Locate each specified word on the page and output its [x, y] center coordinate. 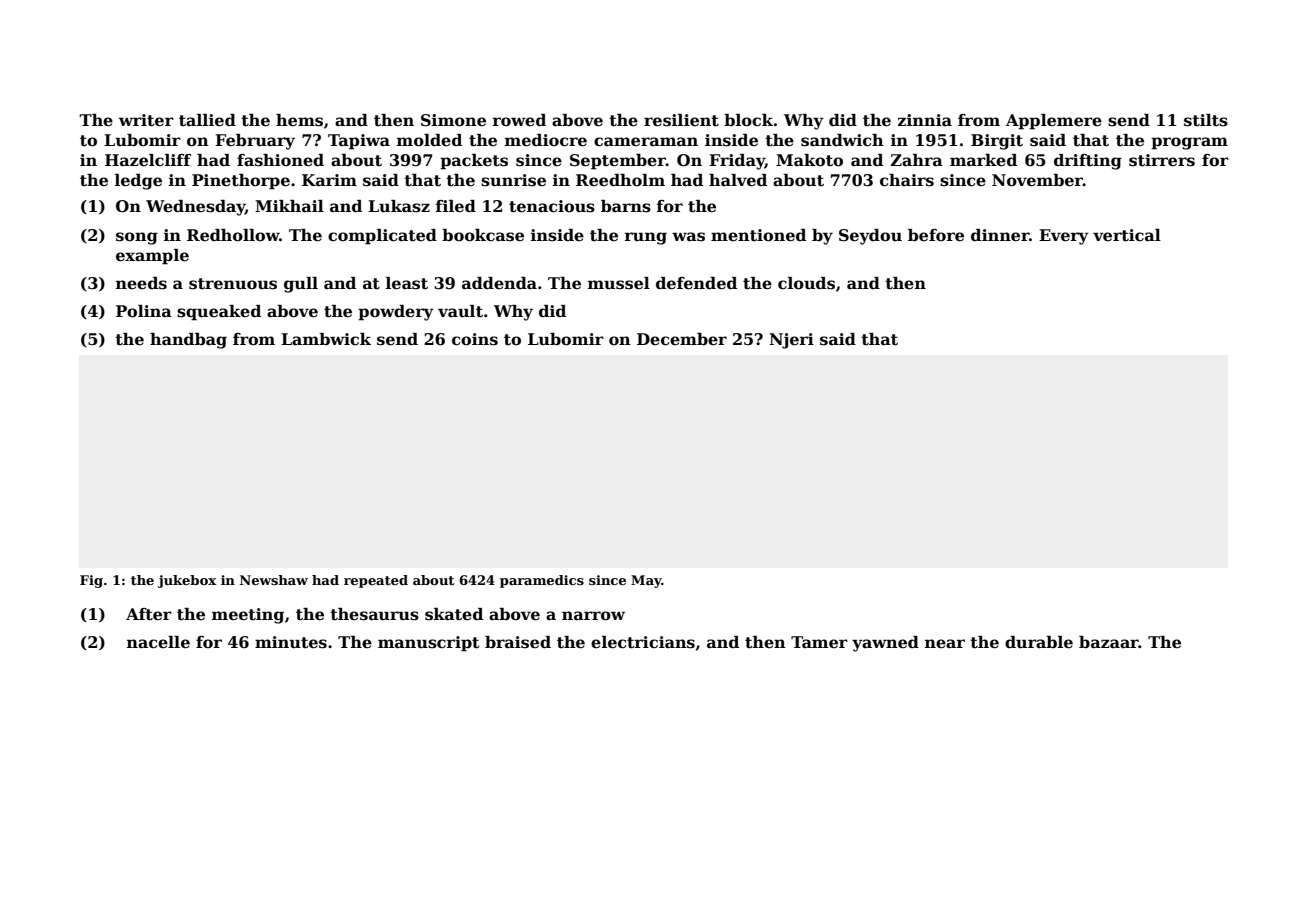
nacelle [158, 642]
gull [301, 285]
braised [518, 642]
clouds [806, 283]
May [646, 581]
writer [146, 120]
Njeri [791, 341]
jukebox [187, 581]
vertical [1127, 235]
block [748, 120]
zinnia [925, 120]
